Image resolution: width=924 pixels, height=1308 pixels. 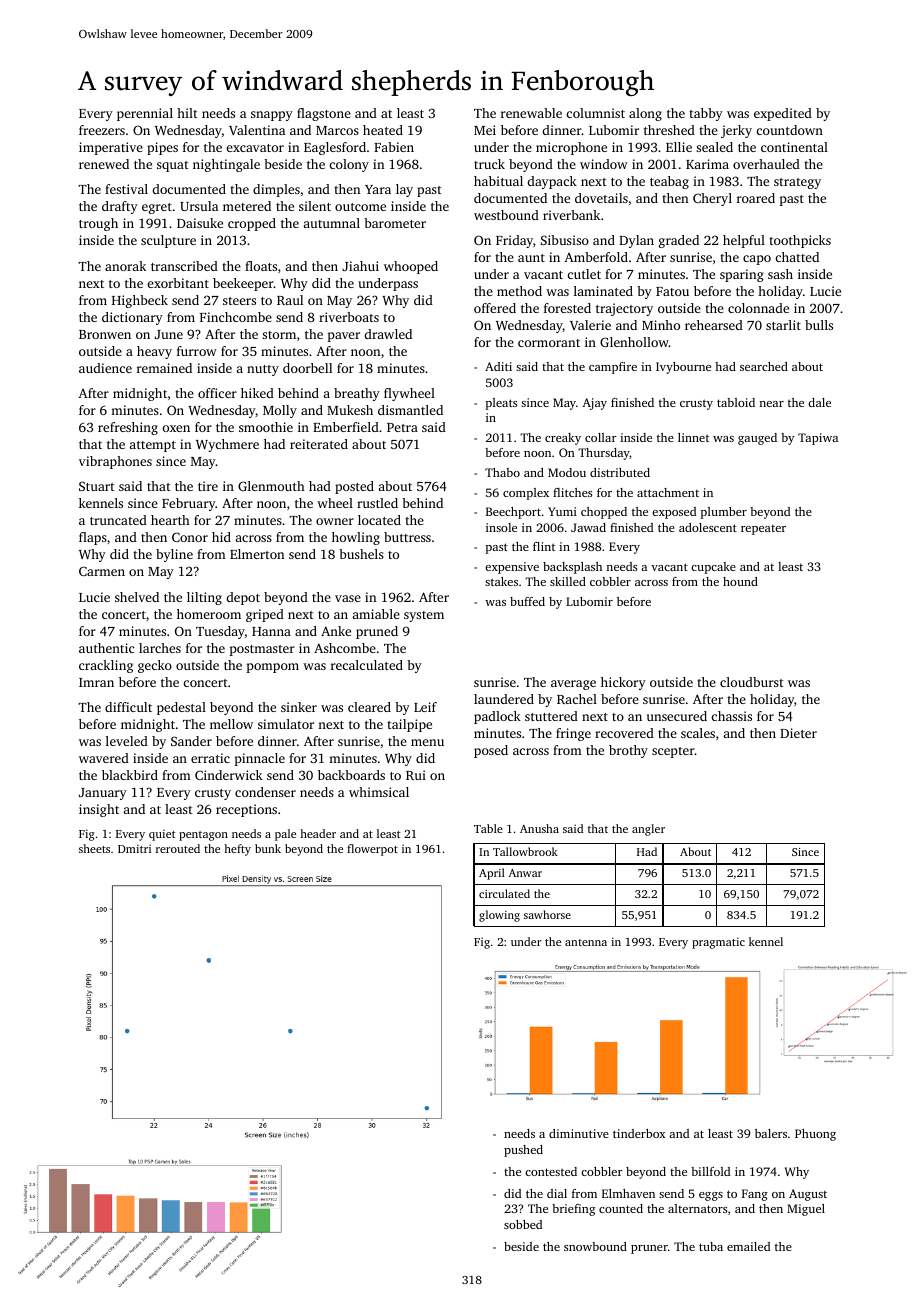 What do you see at coordinates (243, 598) in the image?
I see `depot` at bounding box center [243, 598].
